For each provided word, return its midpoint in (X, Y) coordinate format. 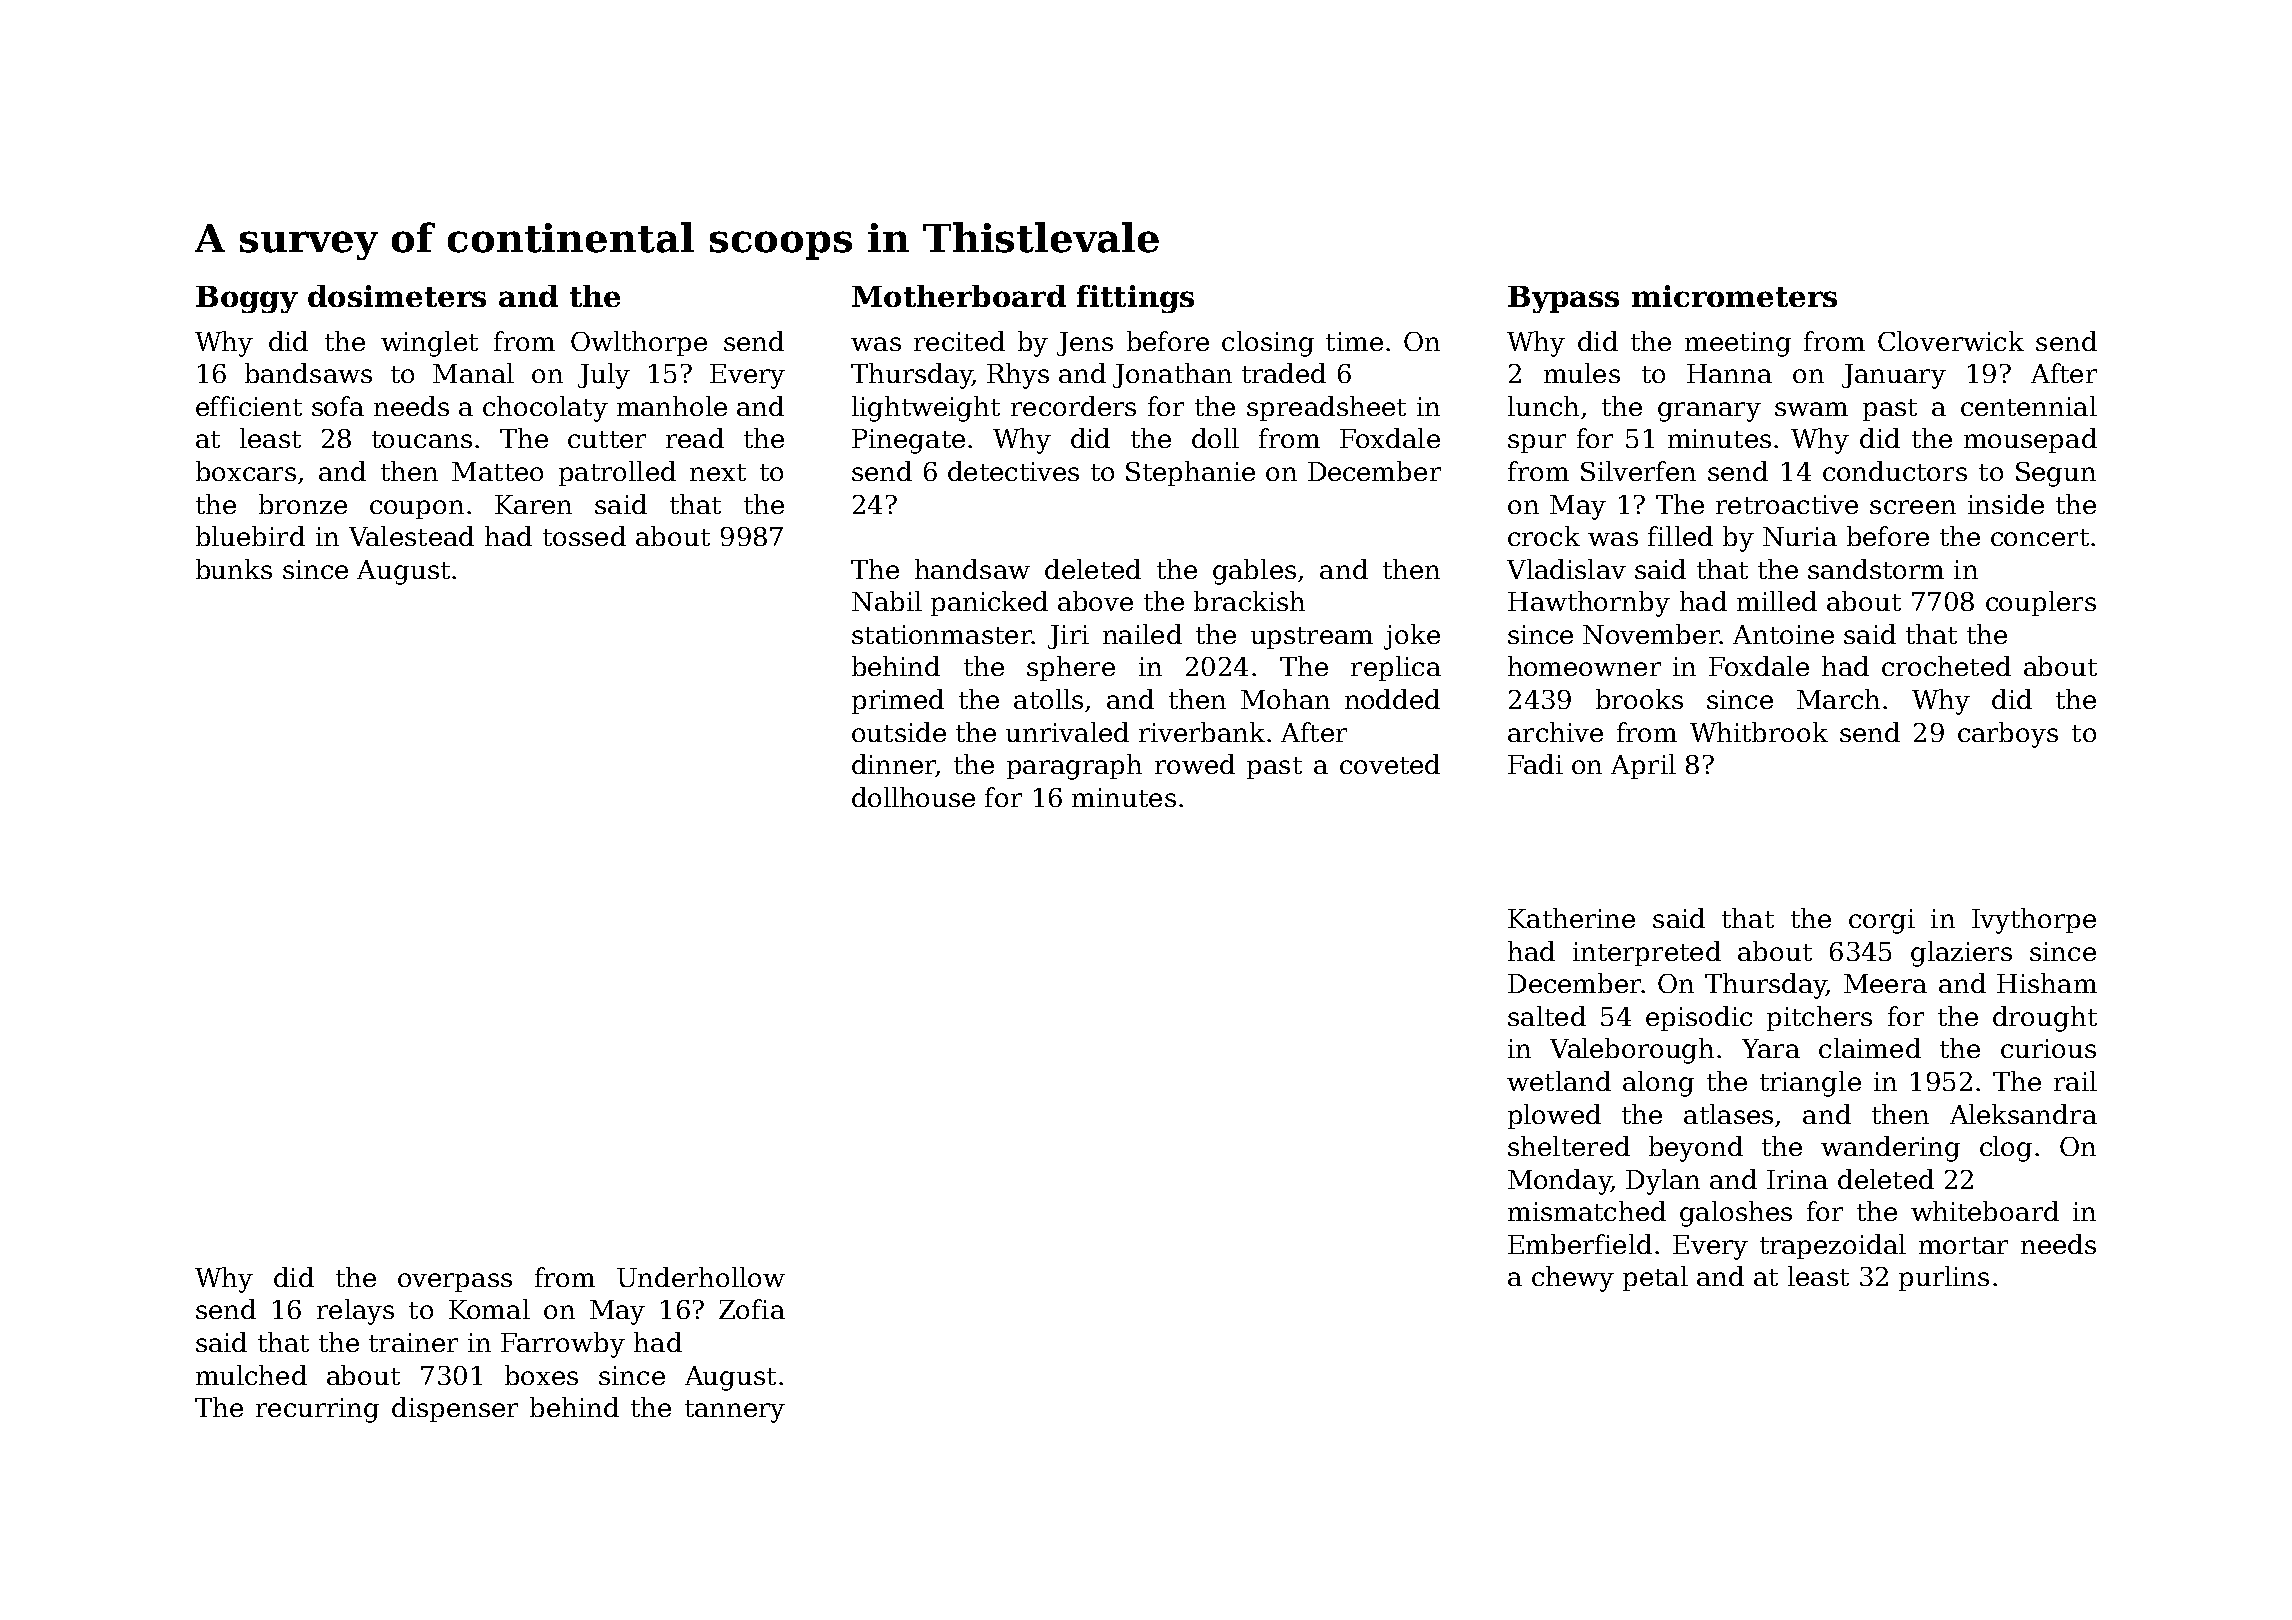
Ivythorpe (2034, 921)
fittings (1135, 299)
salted (1547, 1016)
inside (2006, 504)
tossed (584, 536)
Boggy (247, 299)
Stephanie (1190, 473)
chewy (1573, 1279)
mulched (251, 1375)
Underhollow (701, 1277)
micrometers (1734, 296)
